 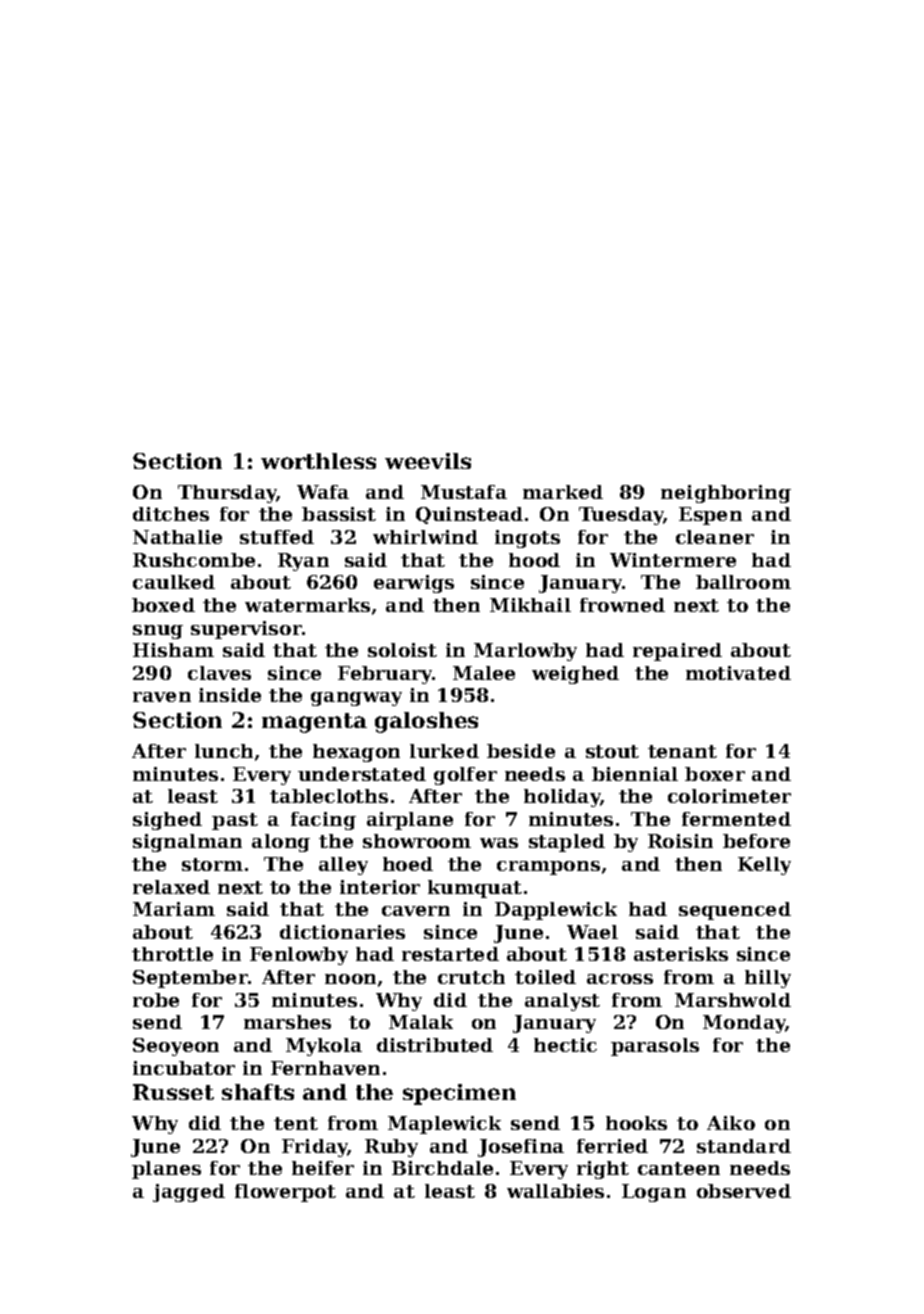 What do you see at coordinates (726, 494) in the document?
I see `neighboring` at bounding box center [726, 494].
